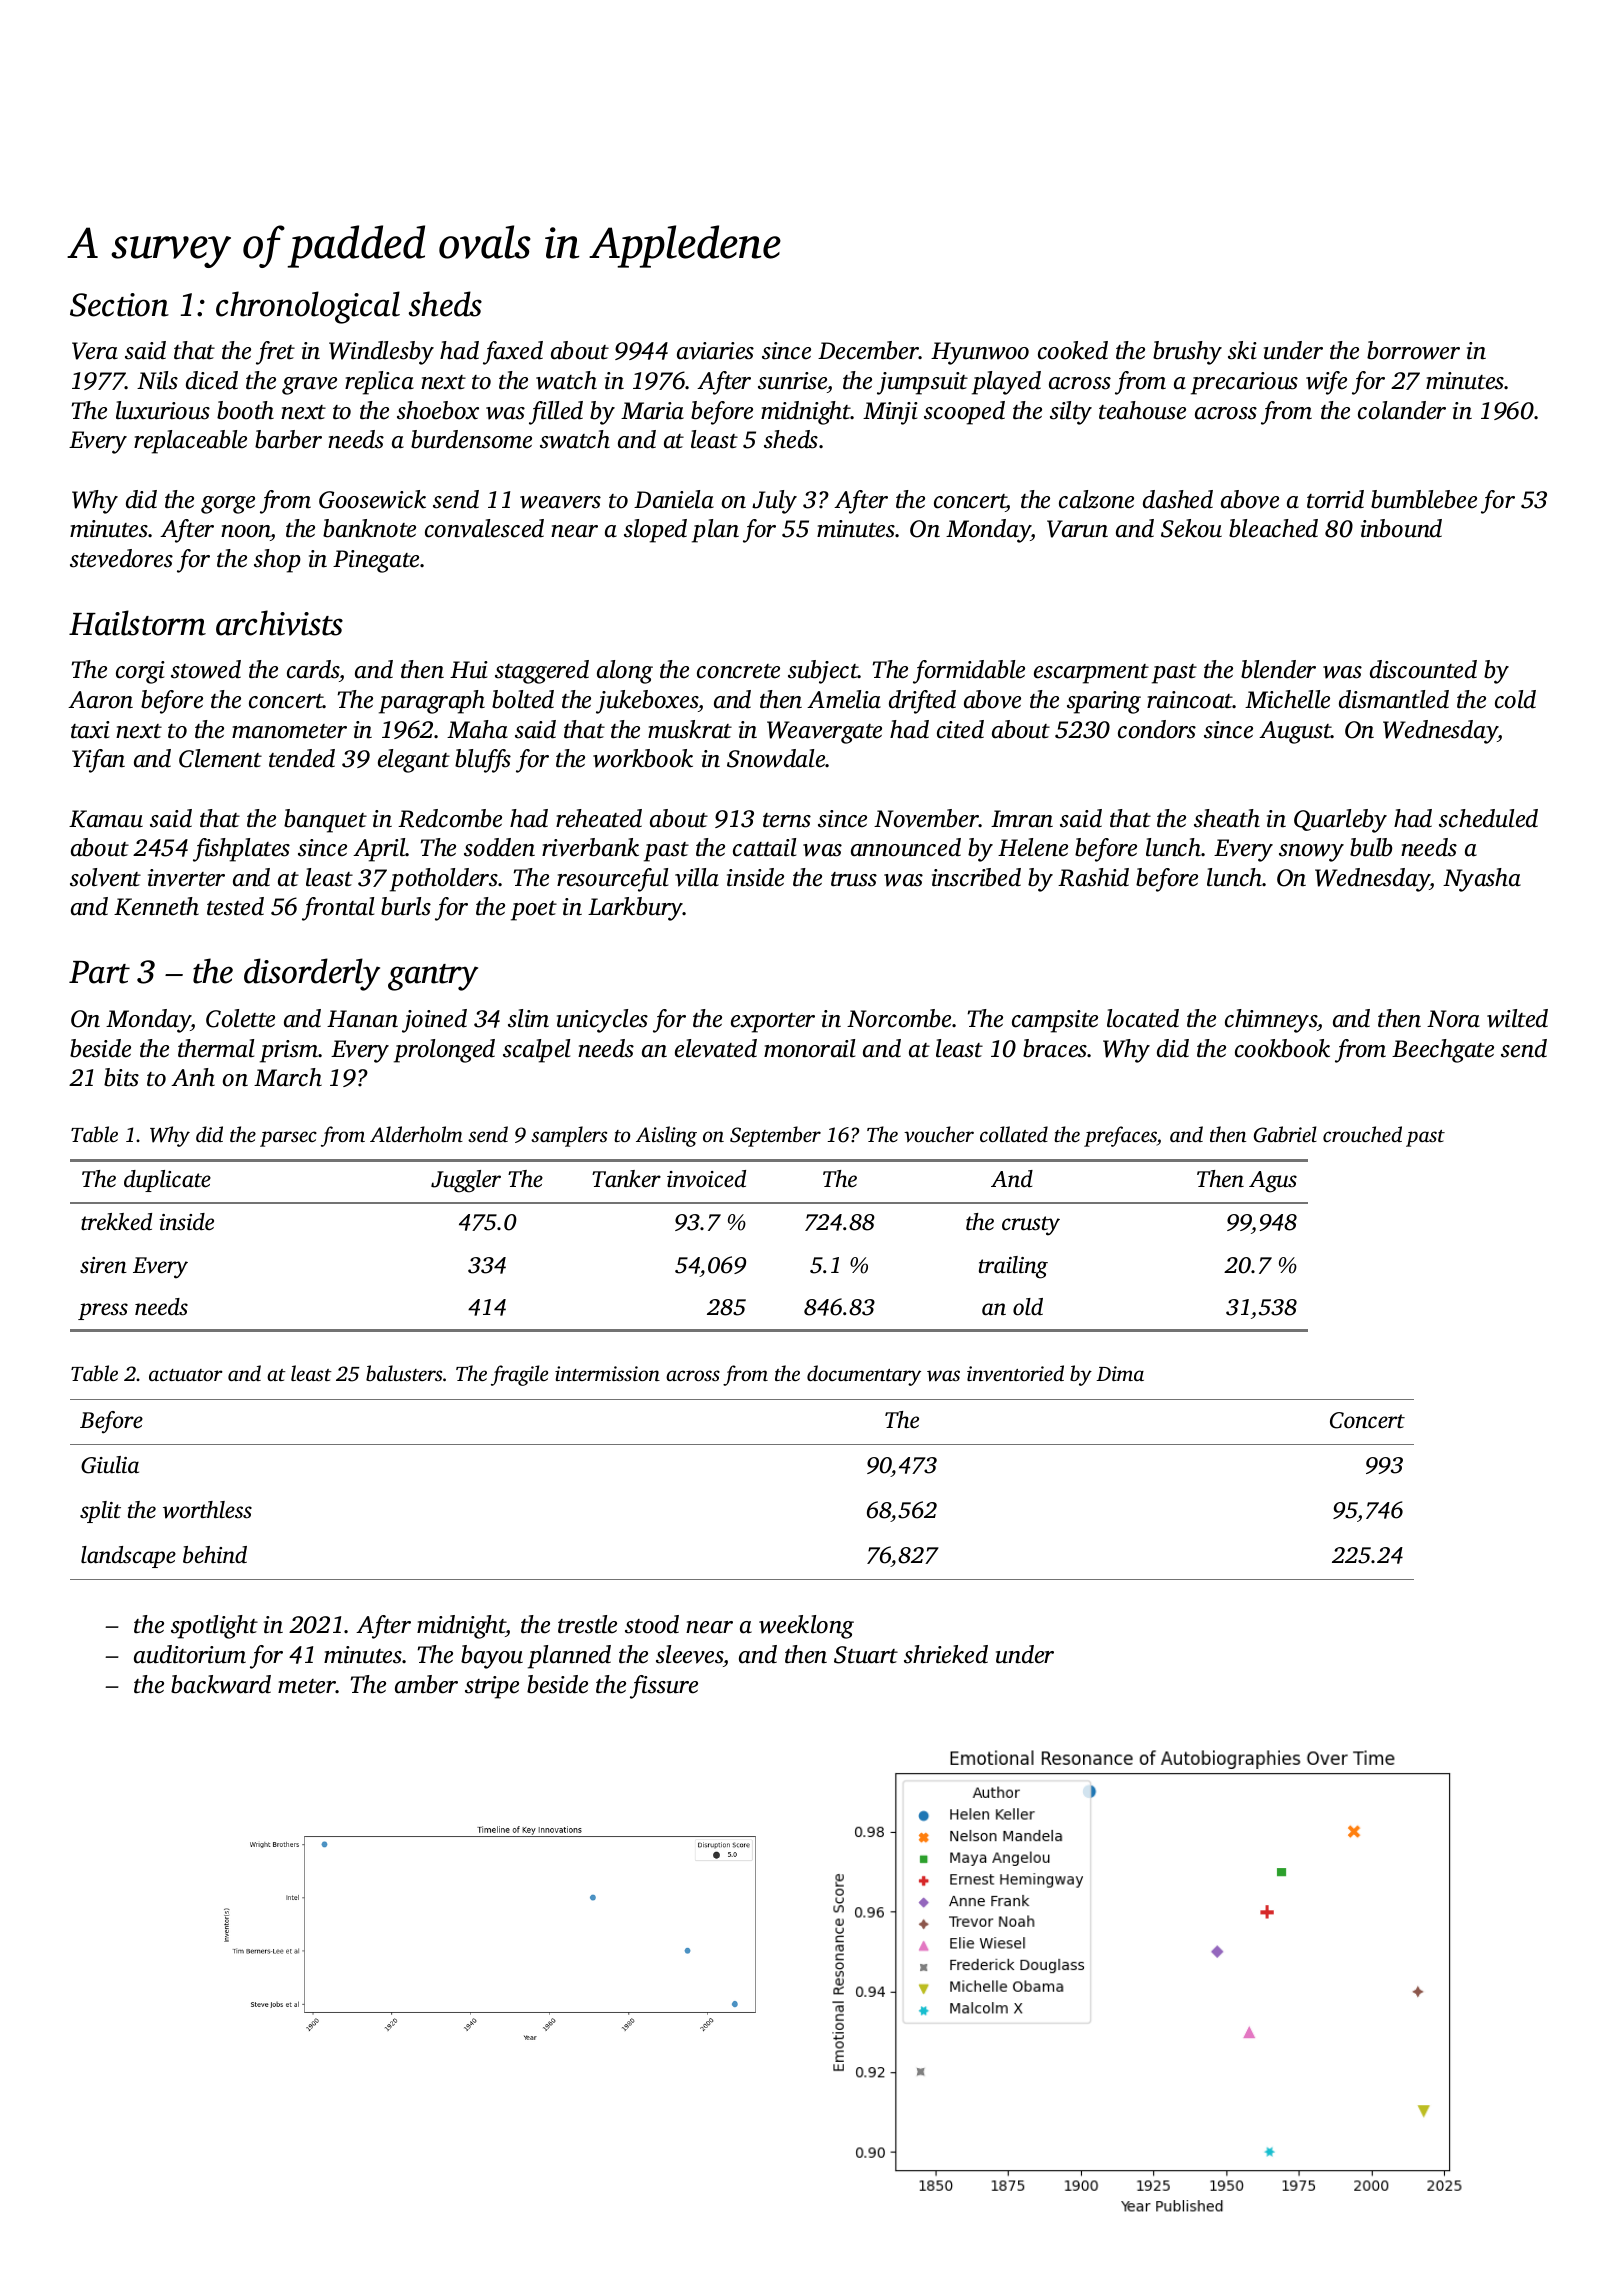 Image resolution: width=1620 pixels, height=2292 pixels. I want to click on formidable, so click(969, 672).
